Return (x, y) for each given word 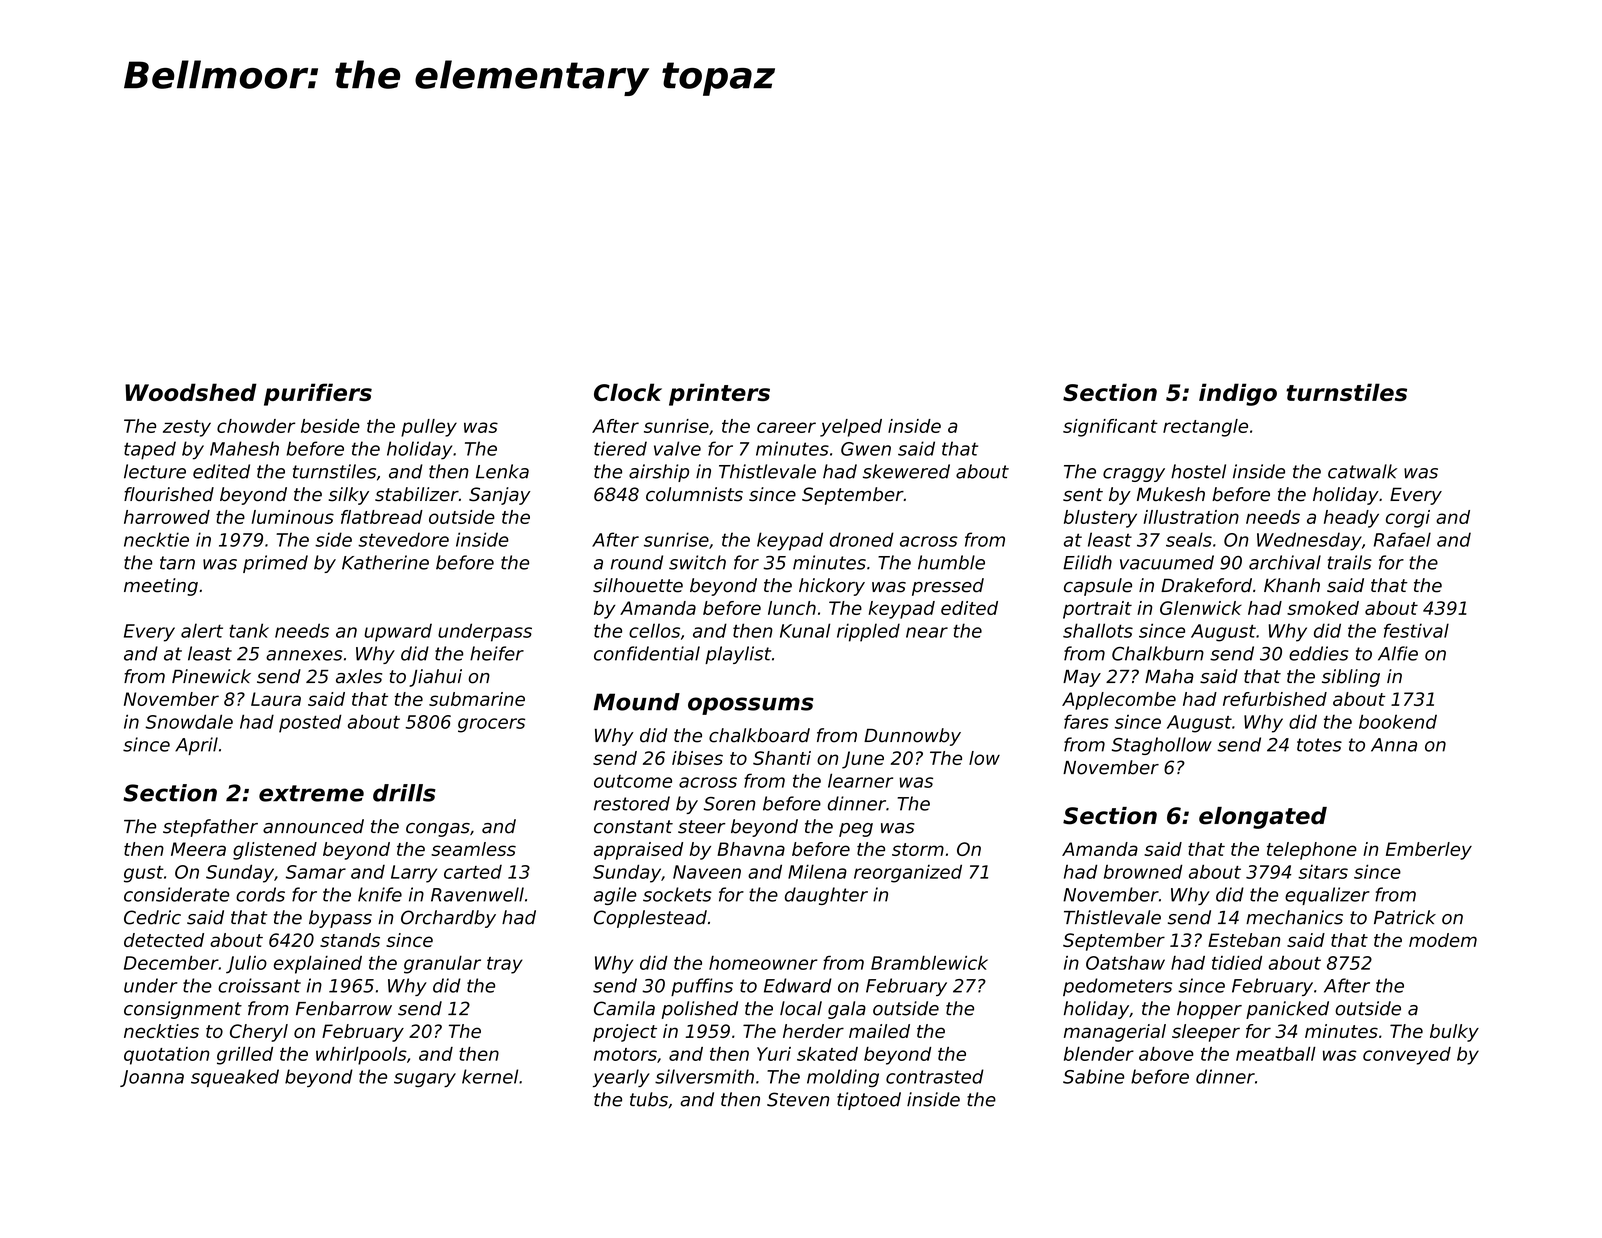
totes (1319, 745)
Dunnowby (912, 737)
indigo (1238, 394)
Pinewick (211, 676)
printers (719, 394)
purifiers (318, 394)
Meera (198, 849)
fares (1086, 721)
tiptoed (869, 1101)
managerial (1115, 1033)
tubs (649, 1099)
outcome (633, 781)
